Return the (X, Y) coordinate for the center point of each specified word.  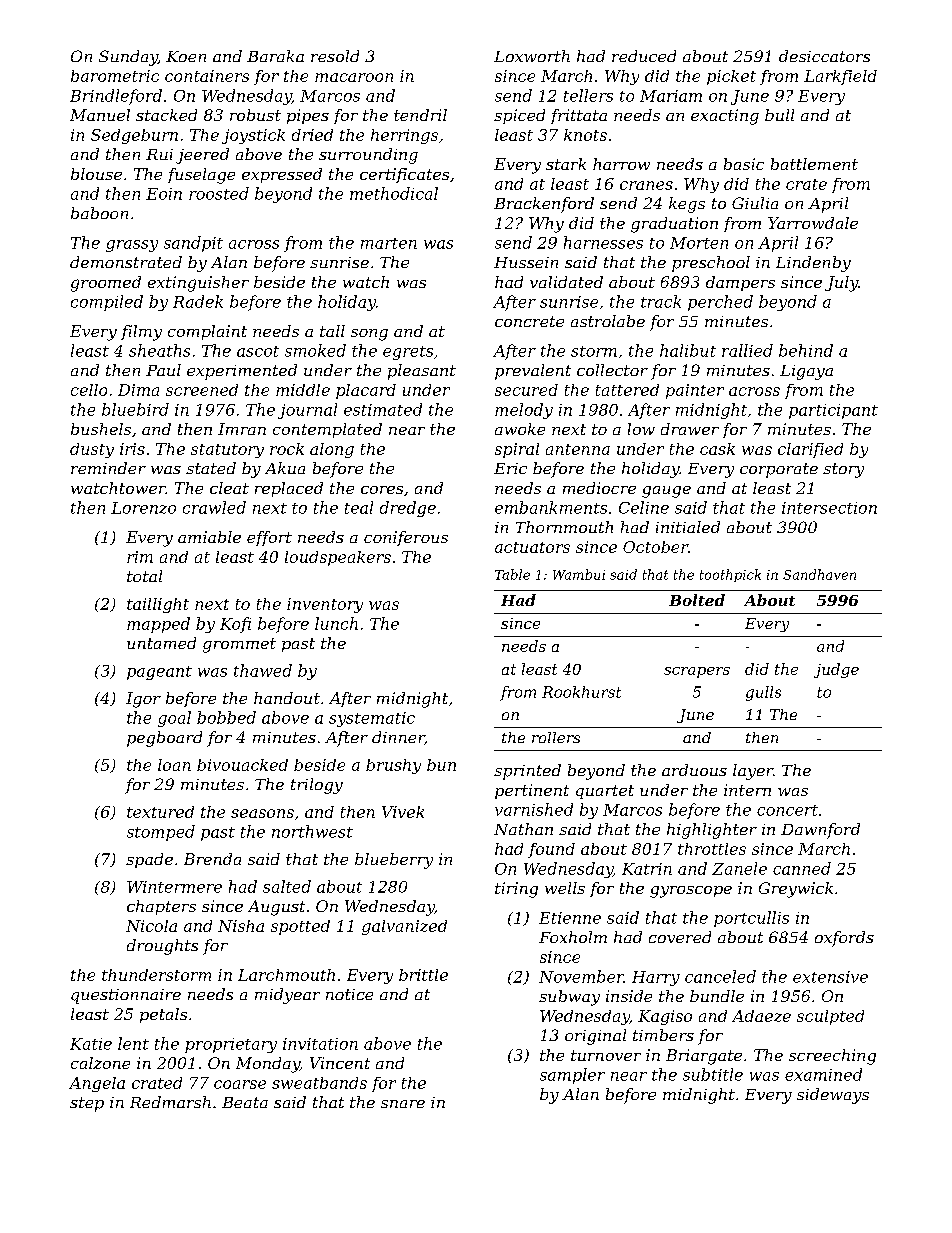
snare (403, 1104)
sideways (833, 1096)
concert (787, 810)
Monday (268, 1065)
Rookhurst (581, 692)
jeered (202, 156)
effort (269, 538)
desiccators (824, 56)
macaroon (354, 77)
